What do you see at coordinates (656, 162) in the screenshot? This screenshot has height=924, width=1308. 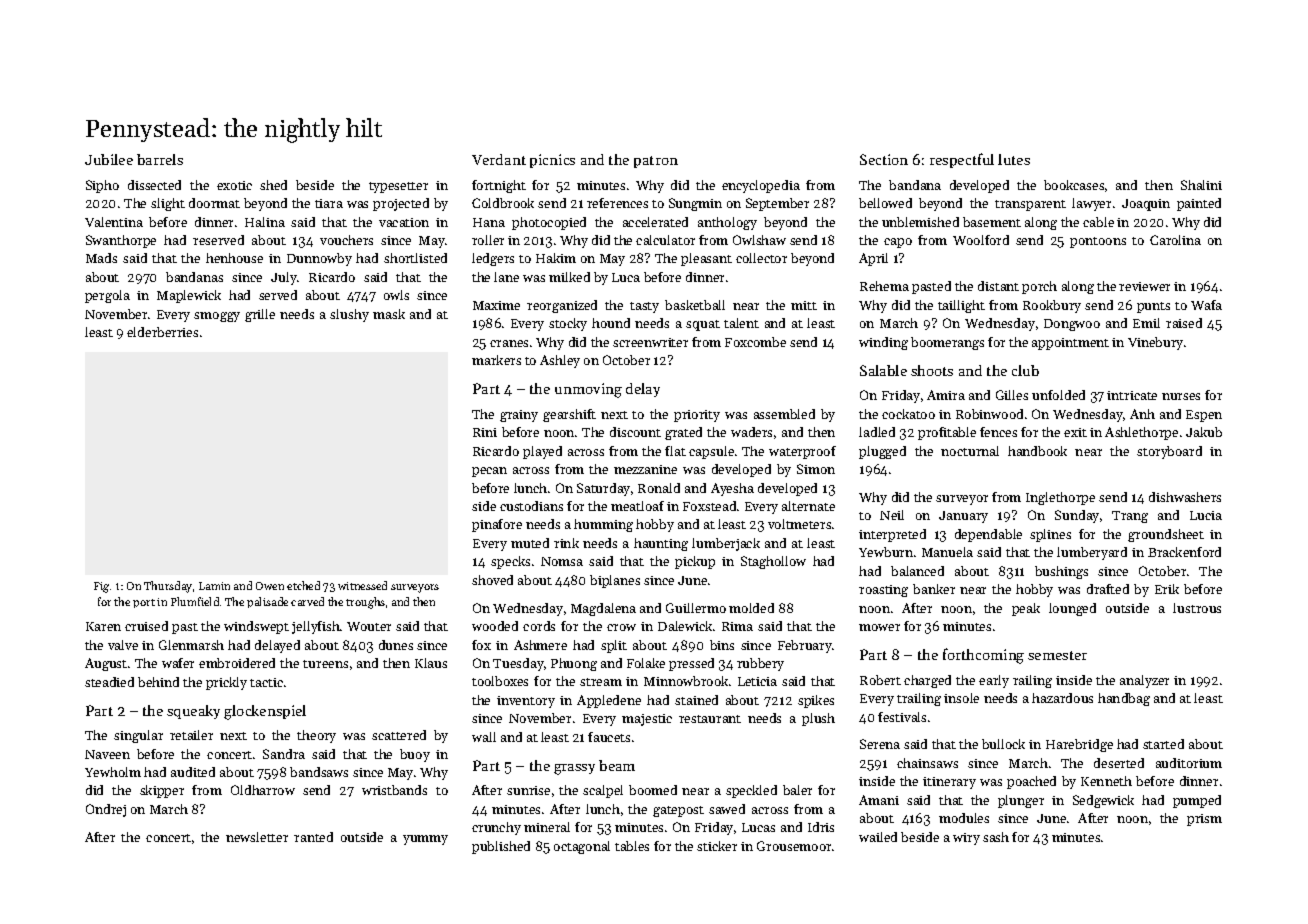 I see `patron` at bounding box center [656, 162].
